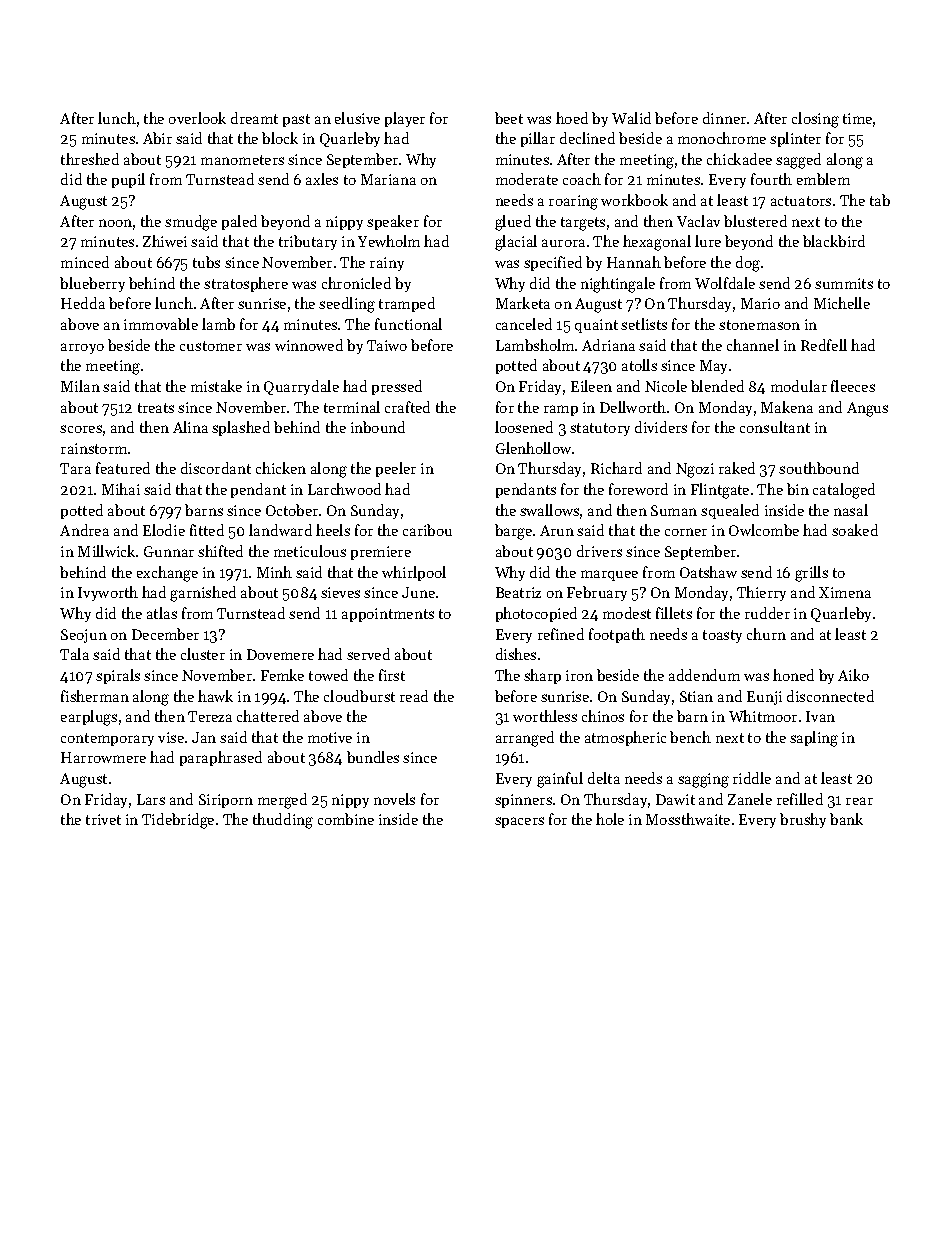 This document has height=1233, width=952. I want to click on tab, so click(880, 200).
